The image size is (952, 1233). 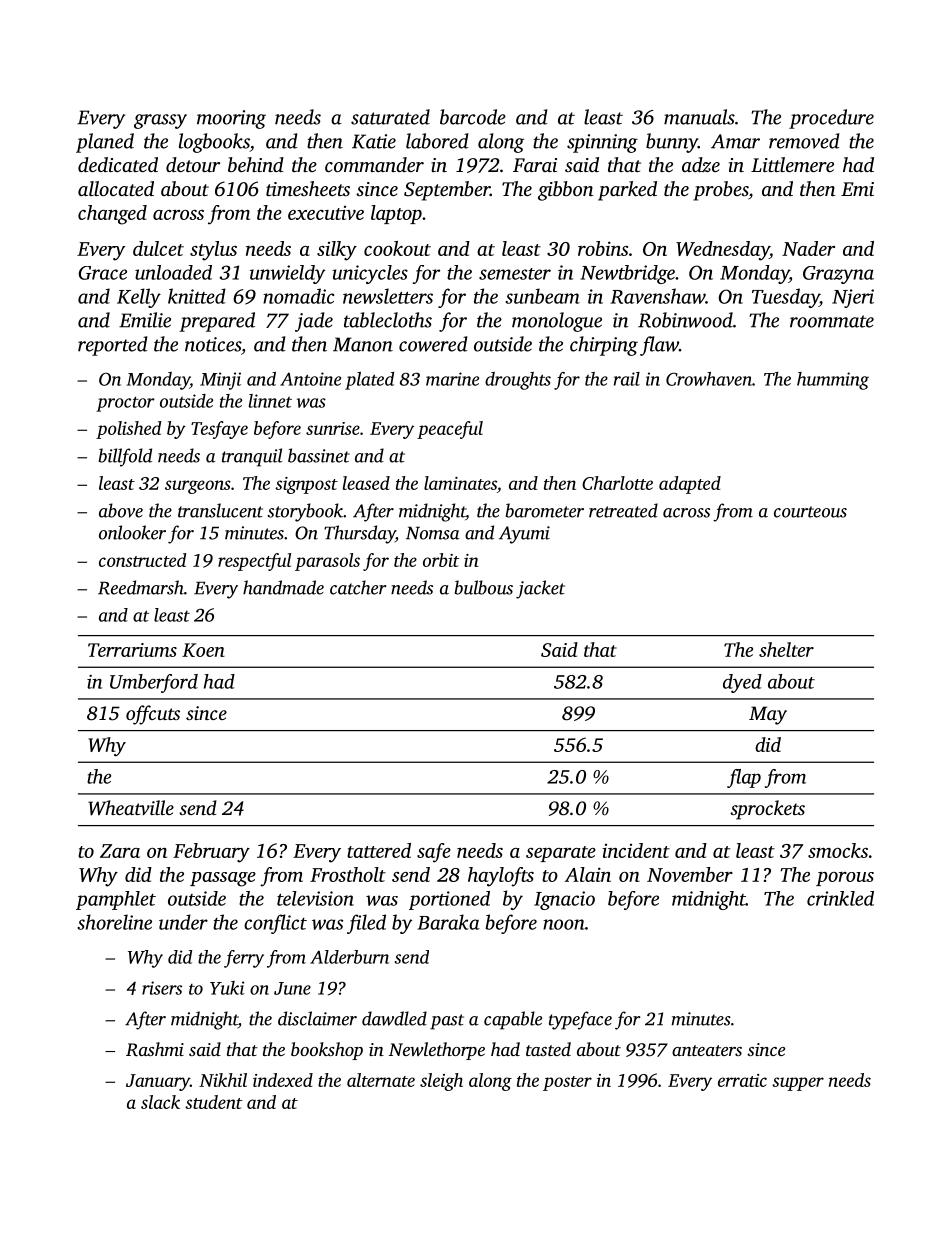 I want to click on flap, so click(x=744, y=778).
